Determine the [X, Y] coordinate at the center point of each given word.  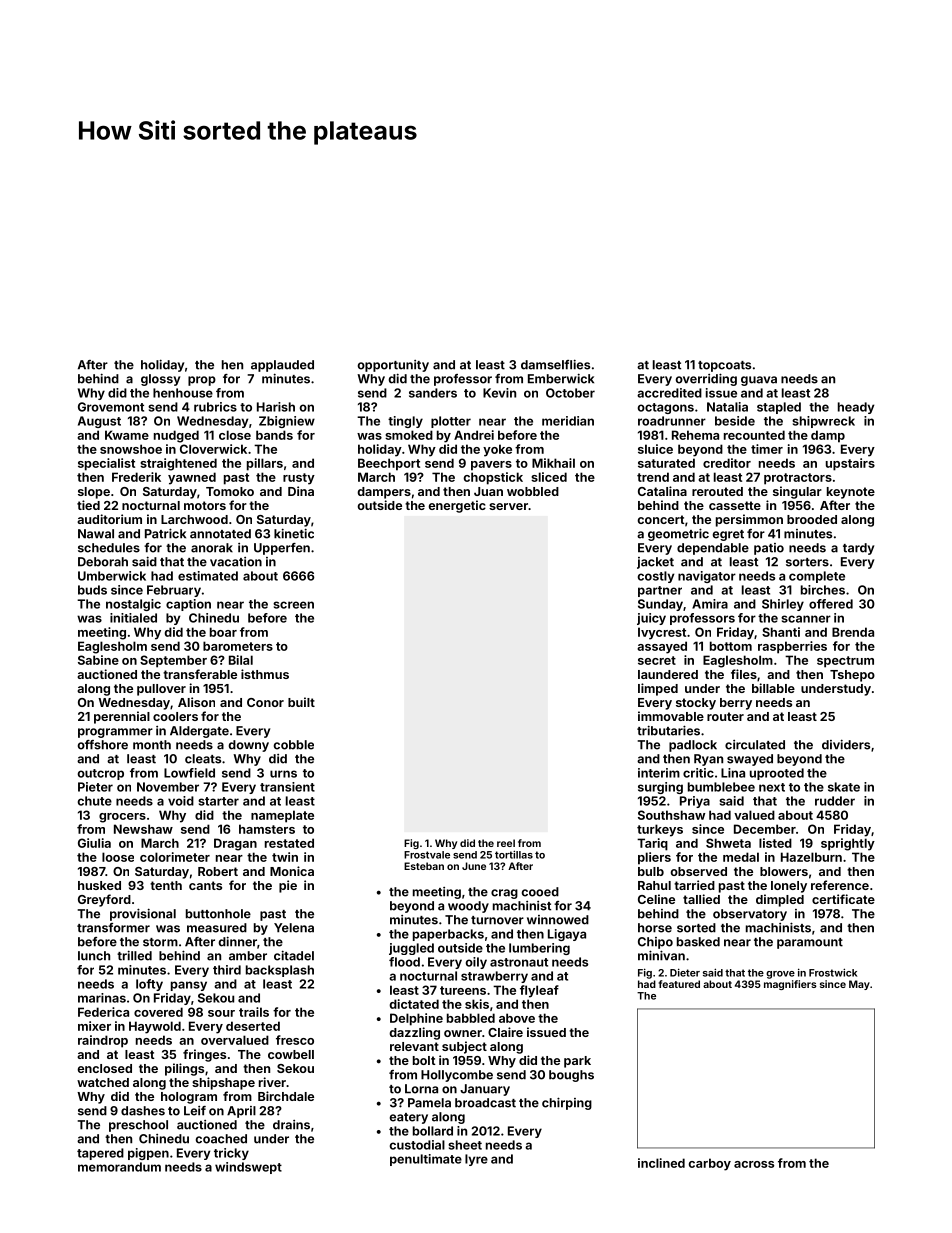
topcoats [724, 366]
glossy [160, 380]
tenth [166, 885]
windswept [248, 1168]
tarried [694, 885]
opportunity [393, 366]
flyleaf [539, 991]
